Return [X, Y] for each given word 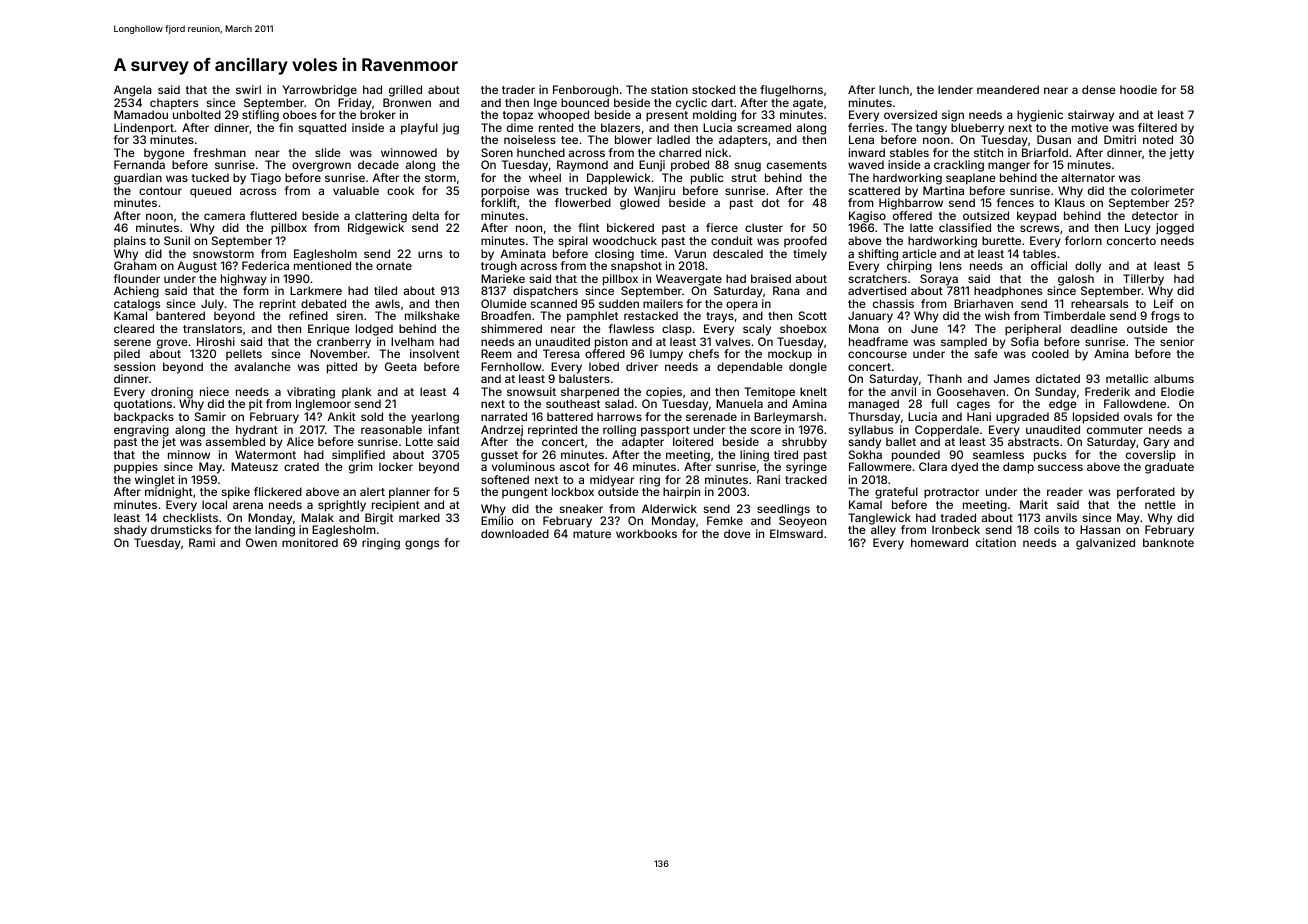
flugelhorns [791, 91]
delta [425, 215]
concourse [877, 354]
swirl [248, 89]
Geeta [401, 366]
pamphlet [592, 317]
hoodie [1138, 89]
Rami [202, 542]
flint [588, 227]
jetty [1181, 154]
